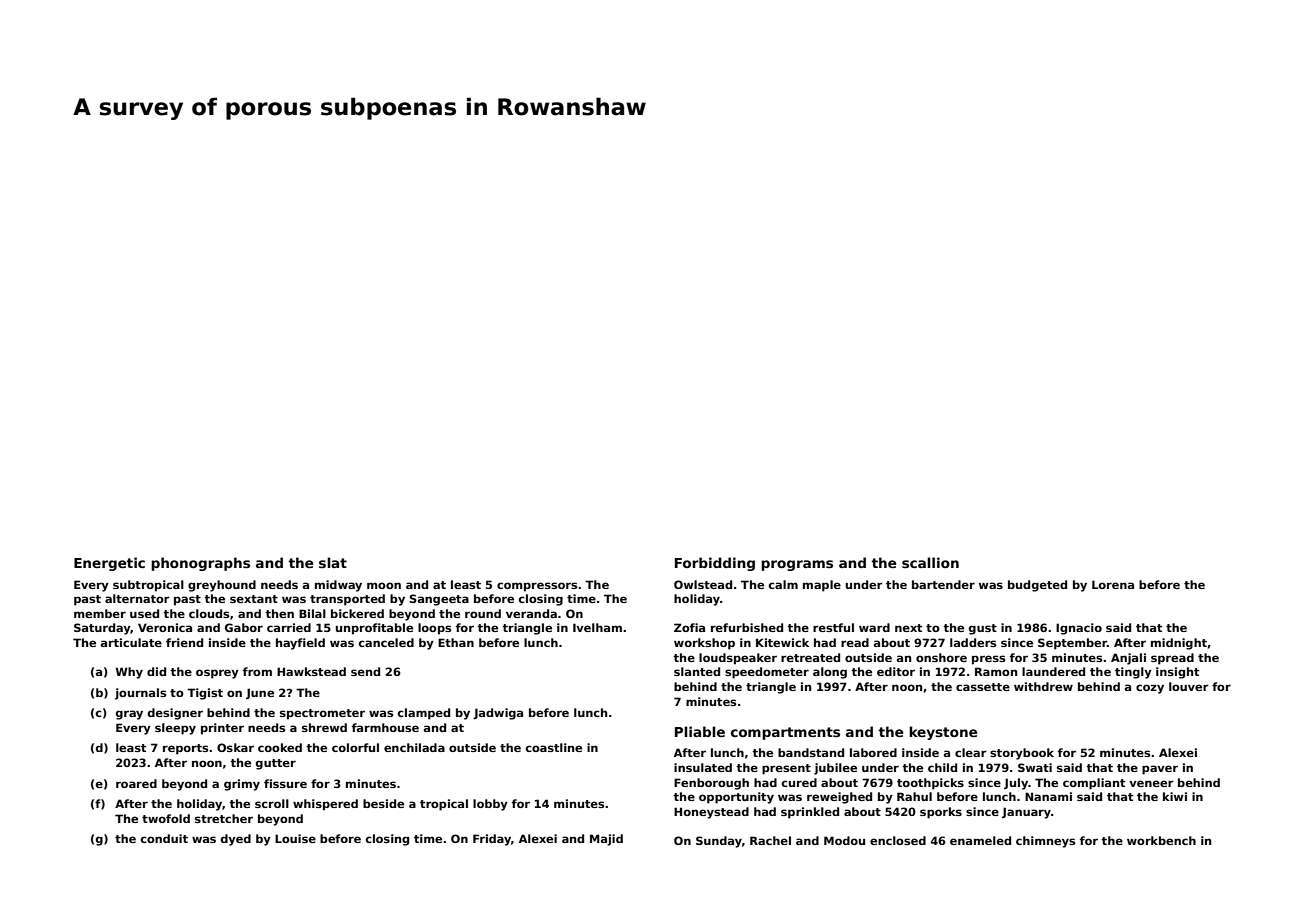  Describe the element at coordinates (136, 783) in the screenshot. I see `roared` at that location.
